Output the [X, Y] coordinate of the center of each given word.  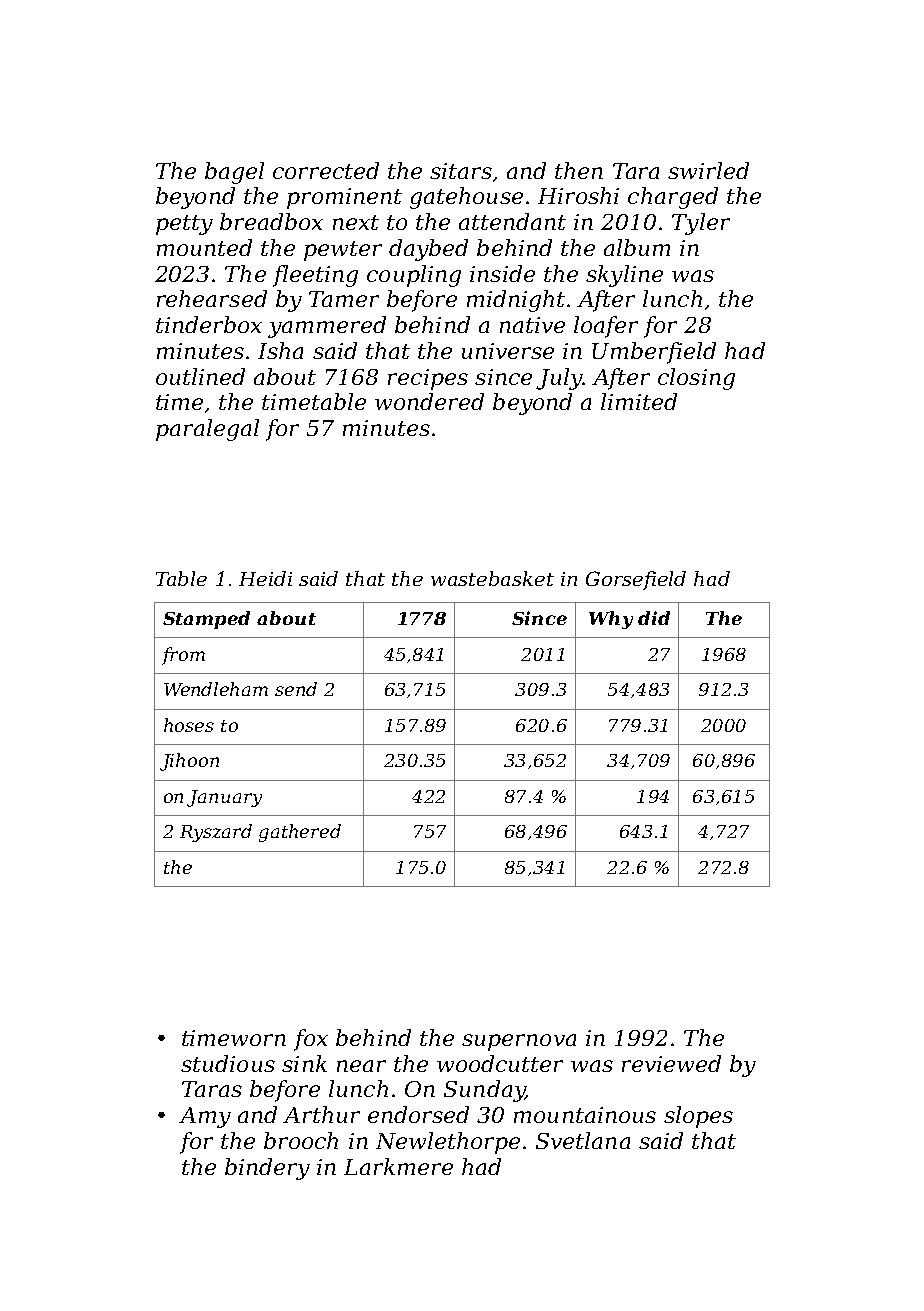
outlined [200, 376]
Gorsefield [636, 580]
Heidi [265, 578]
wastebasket [492, 578]
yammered [327, 327]
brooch [301, 1140]
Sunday [484, 1091]
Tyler [701, 224]
